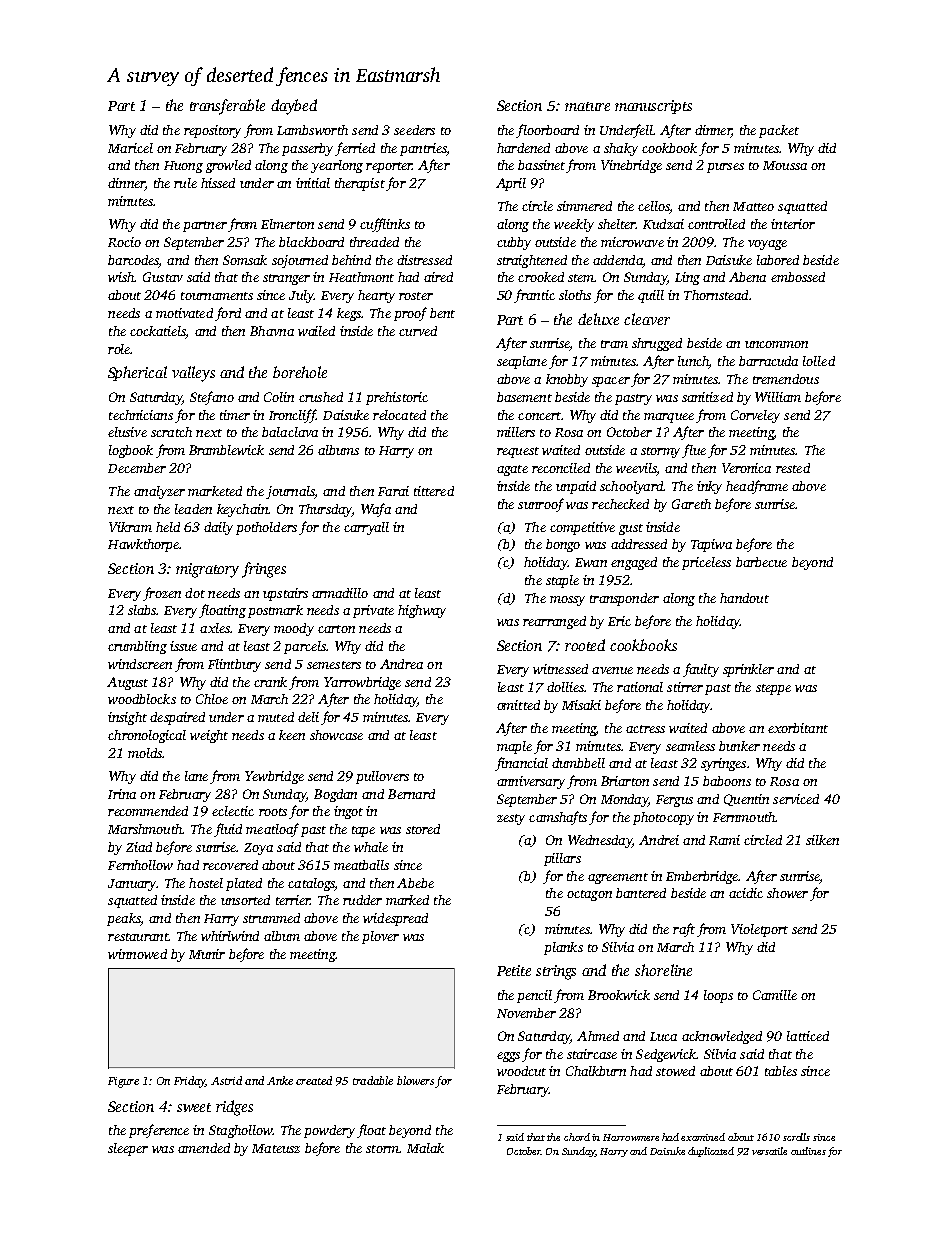  I want to click on hissed, so click(218, 183).
